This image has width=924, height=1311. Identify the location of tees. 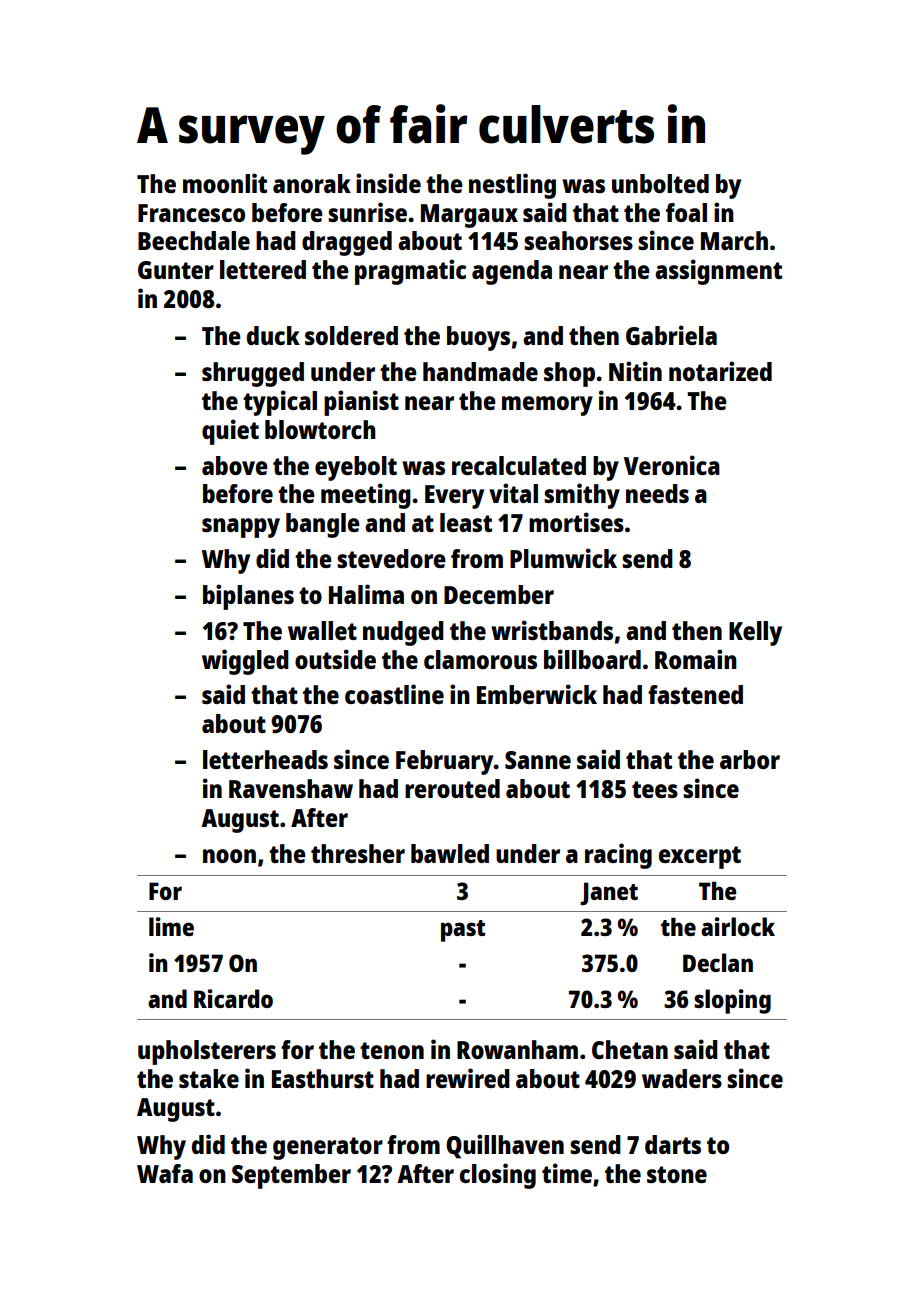
(655, 789).
